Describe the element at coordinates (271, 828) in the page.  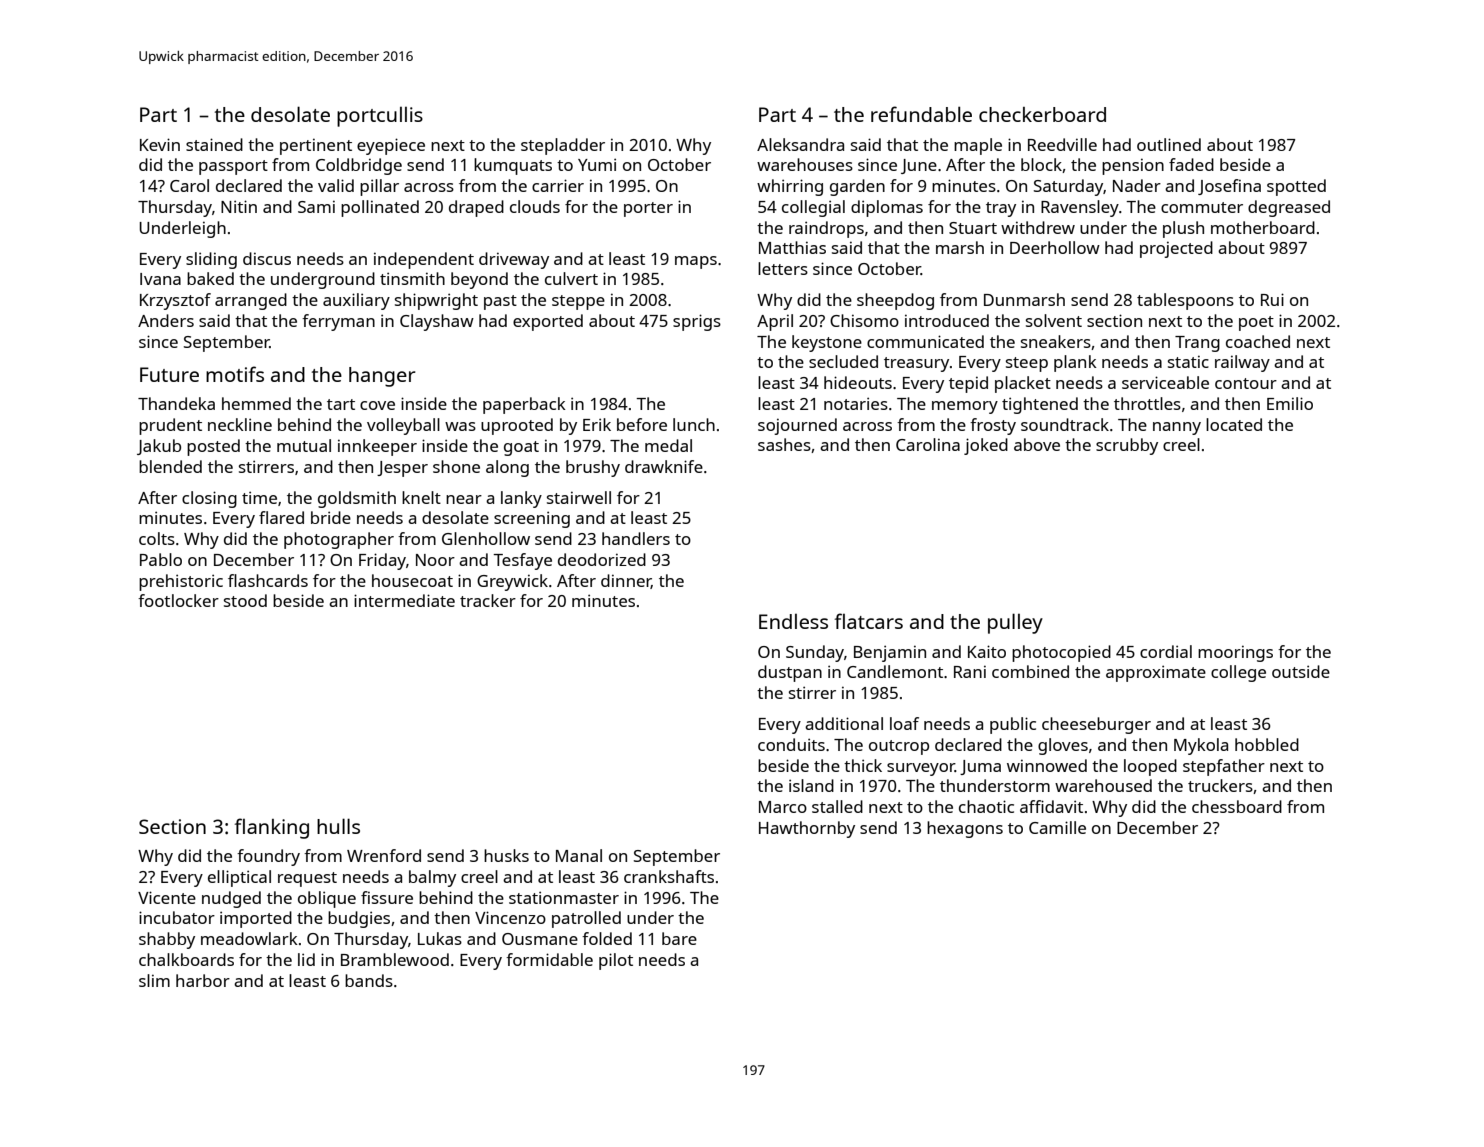
I see `flanking` at that location.
